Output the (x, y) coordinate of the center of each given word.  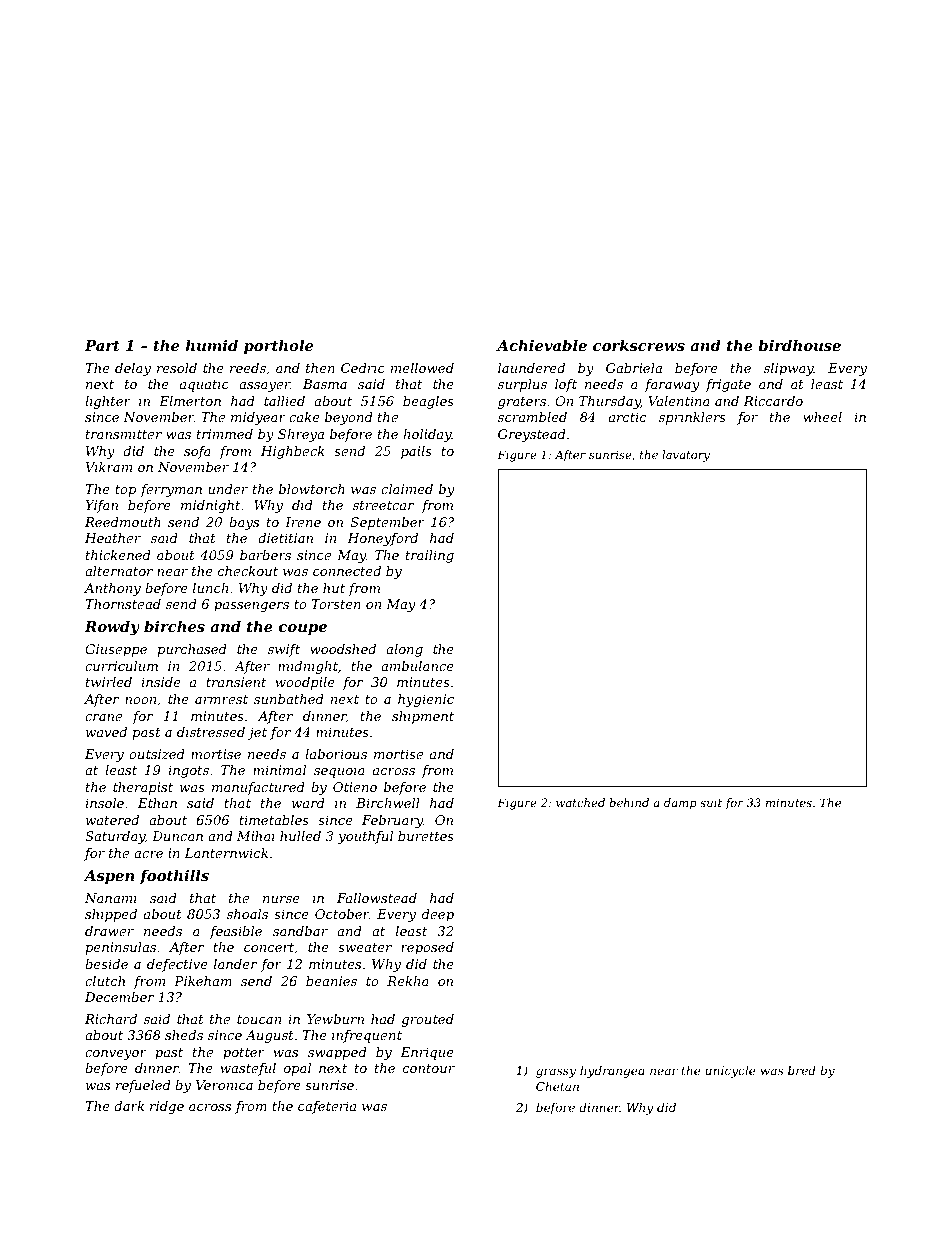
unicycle (731, 1071)
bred (802, 1070)
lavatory (686, 456)
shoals (247, 914)
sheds (184, 1035)
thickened (118, 555)
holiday (427, 435)
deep (438, 915)
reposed (427, 948)
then (320, 368)
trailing (430, 556)
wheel (822, 417)
